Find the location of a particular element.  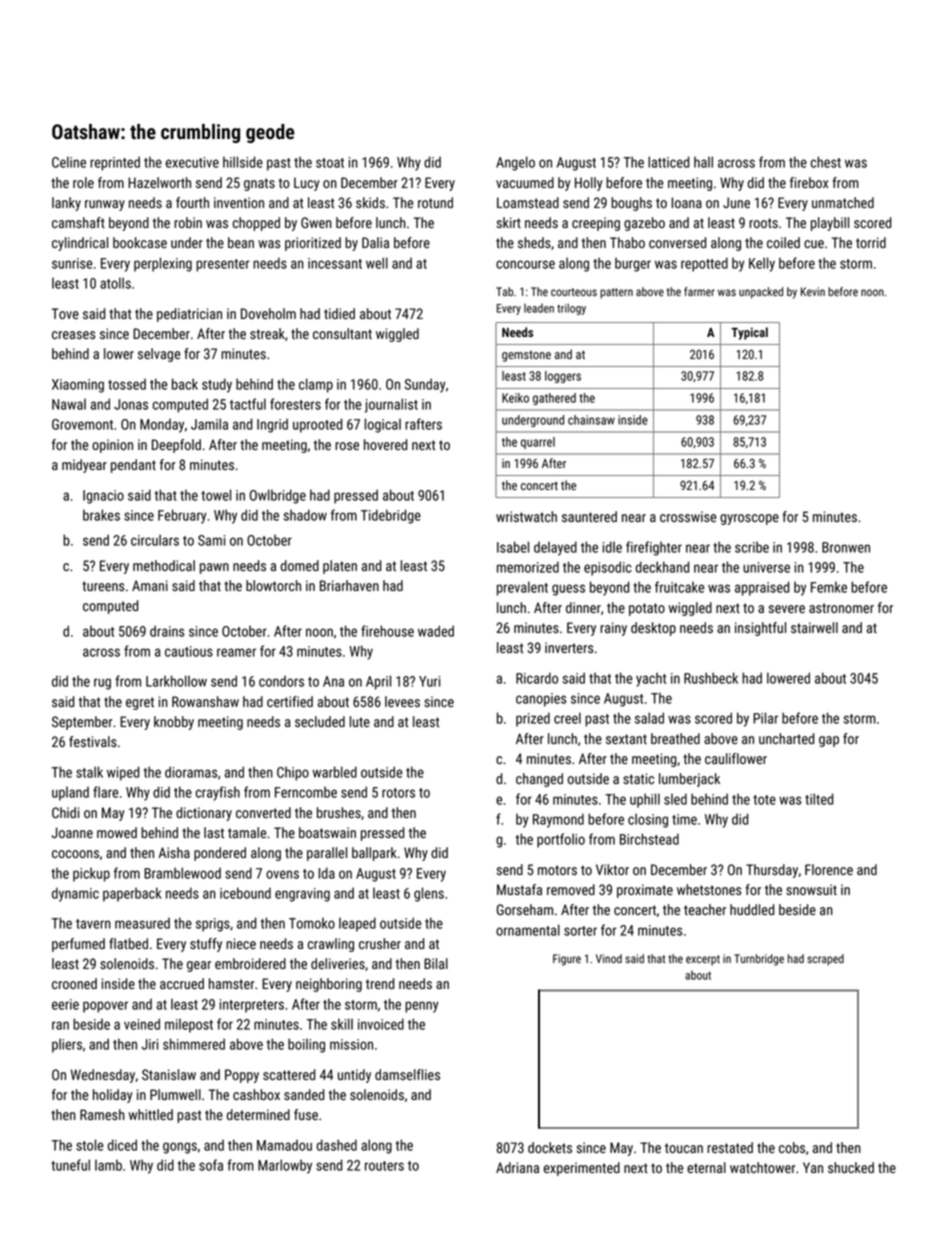

Grovemont is located at coordinates (82, 424).
